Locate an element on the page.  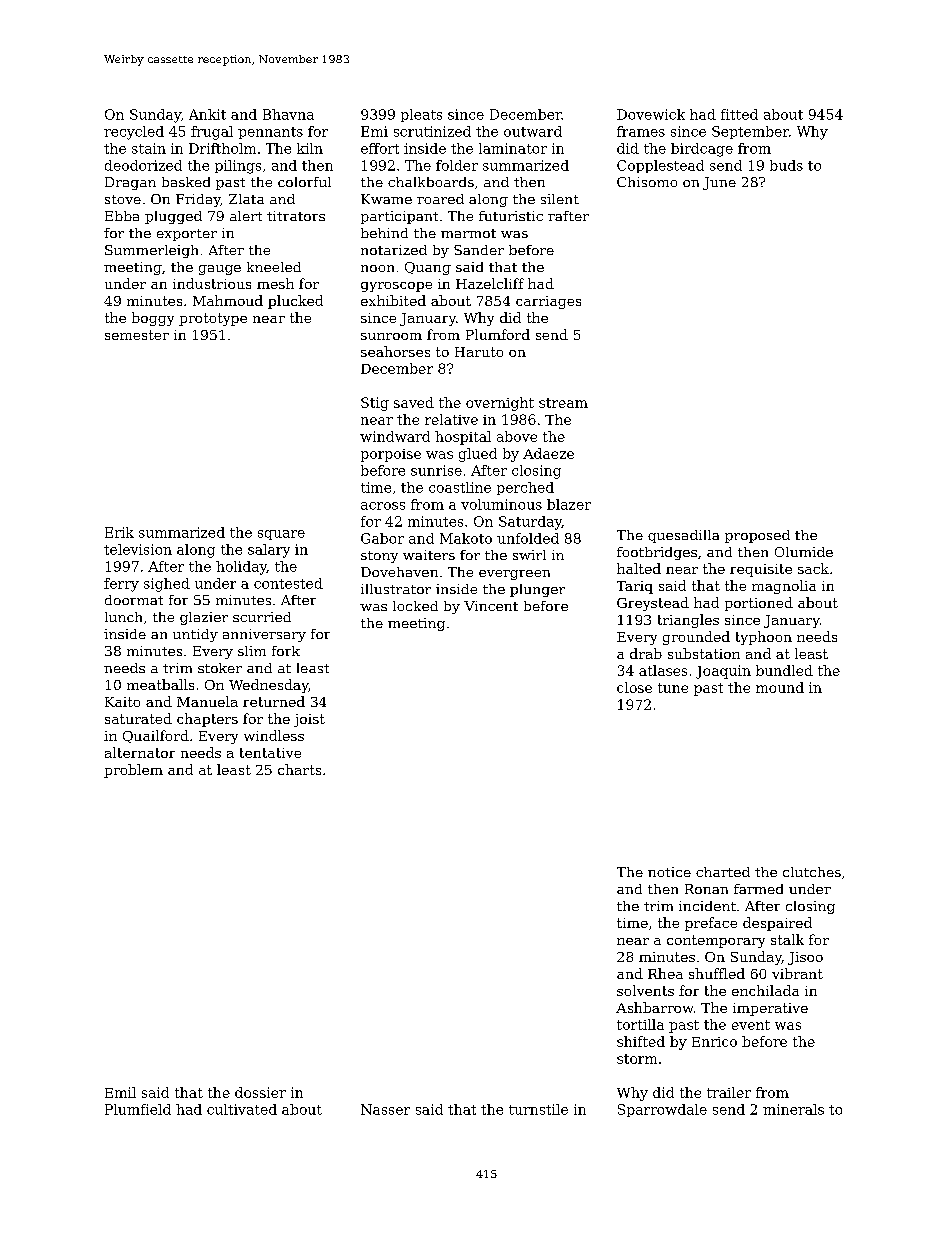
buds is located at coordinates (786, 165).
